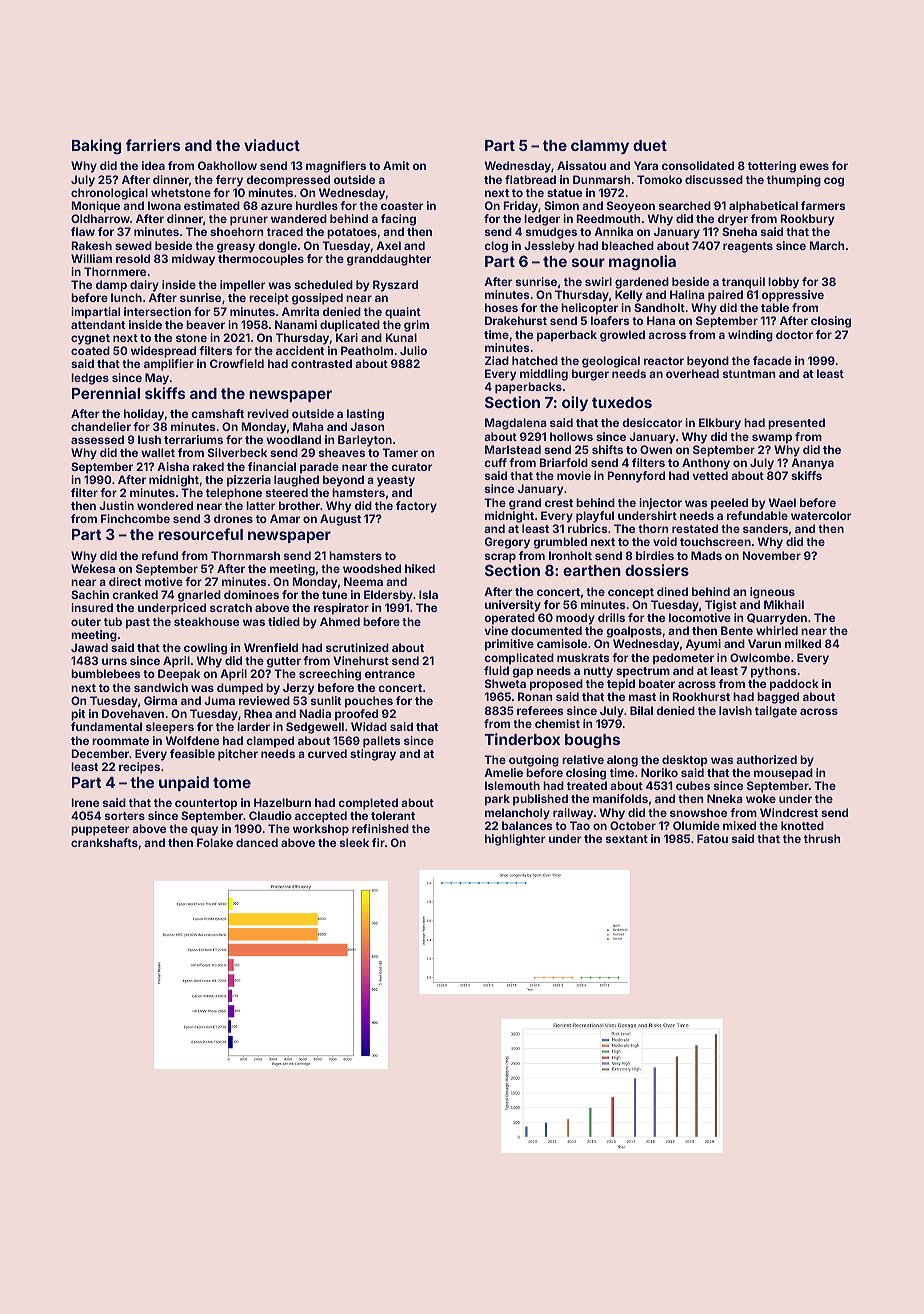 Image resolution: width=924 pixels, height=1314 pixels. I want to click on manifolds, so click(620, 798).
